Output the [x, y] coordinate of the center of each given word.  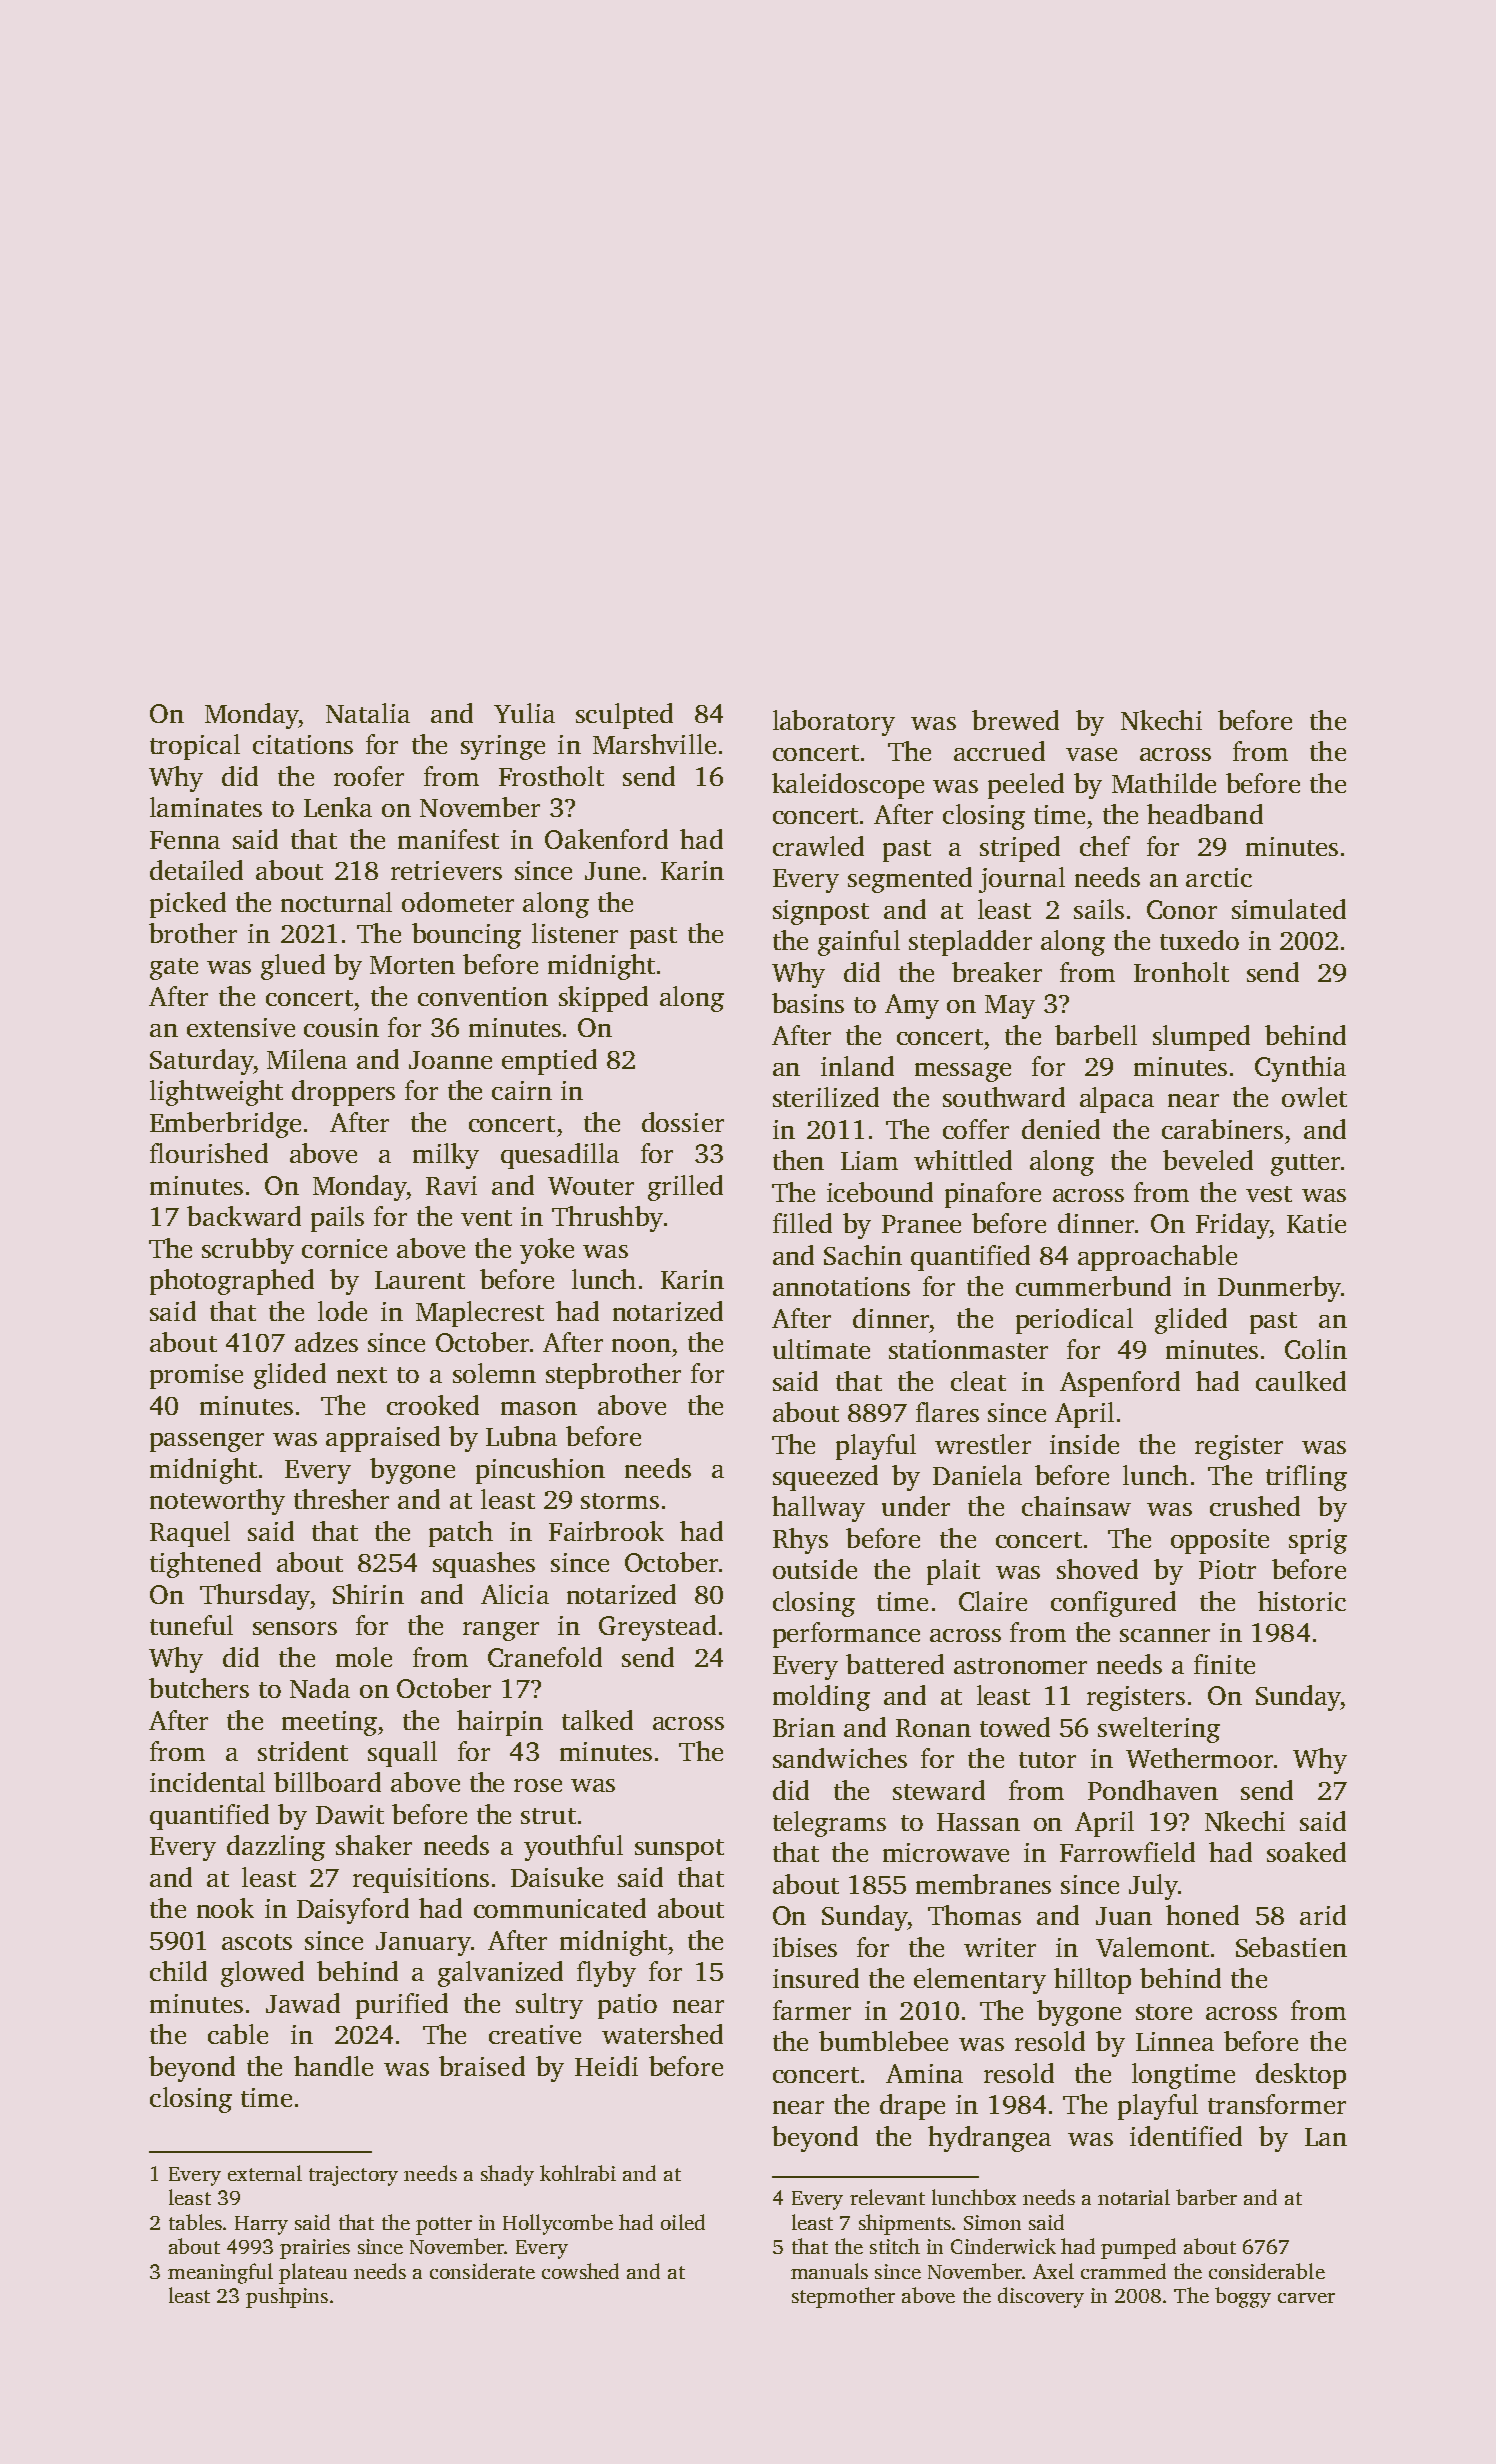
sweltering [1159, 1730]
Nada [320, 1688]
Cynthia [1300, 1069]
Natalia [368, 713]
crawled [818, 846]
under [916, 1506]
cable [238, 2034]
